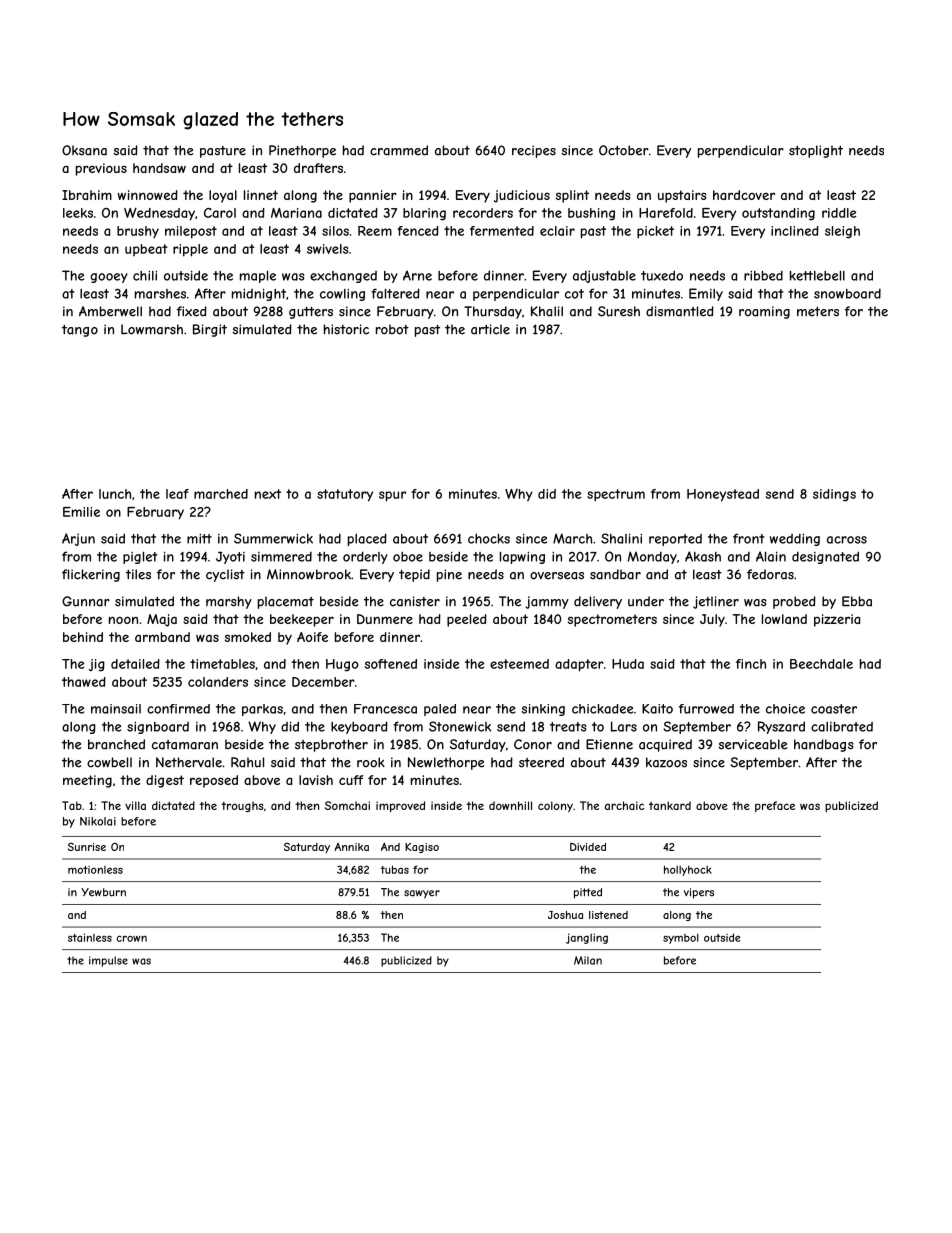  I want to click on article, so click(490, 329).
